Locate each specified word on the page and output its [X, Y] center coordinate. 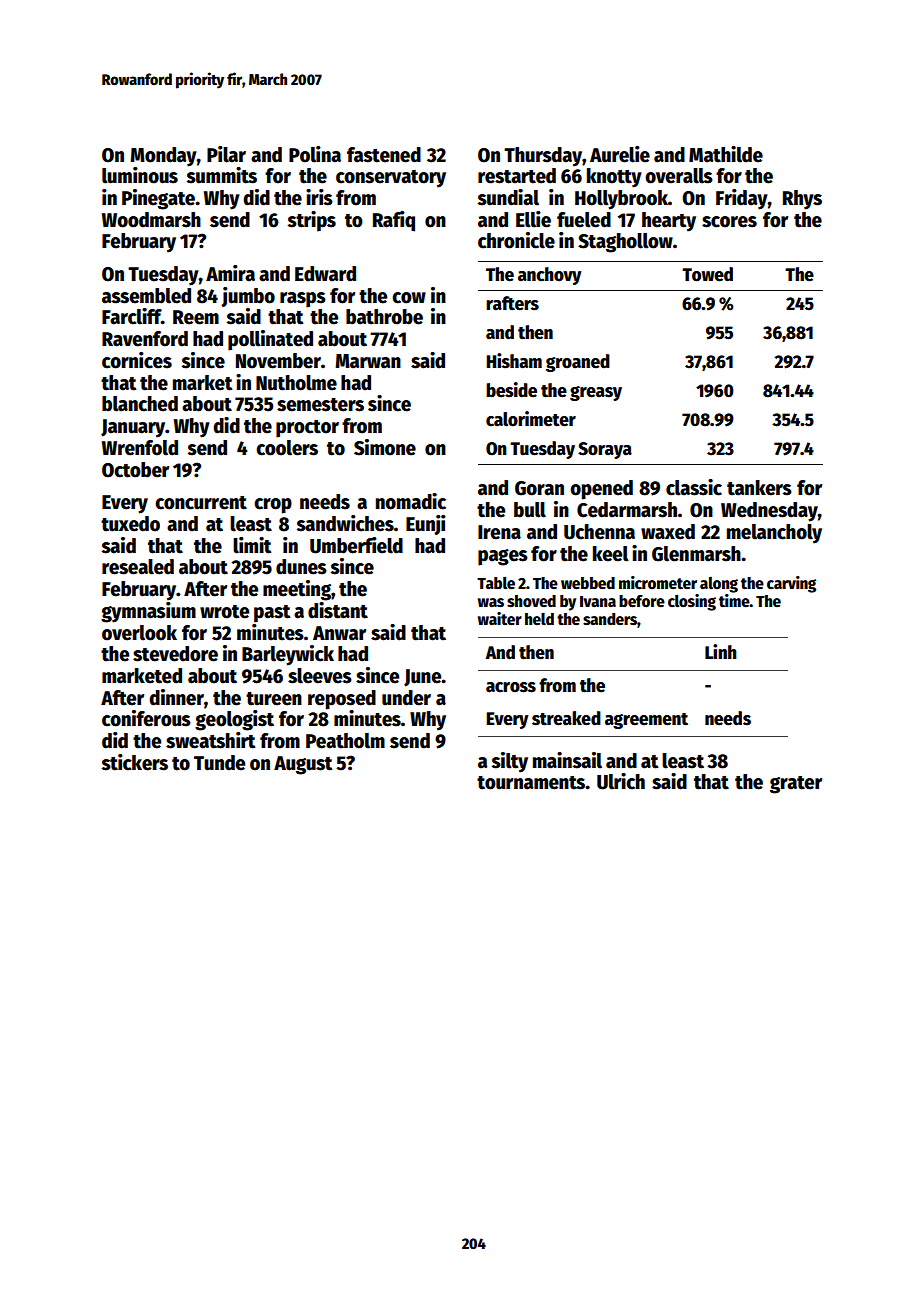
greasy [596, 393]
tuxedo [130, 524]
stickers [134, 762]
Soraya [605, 450]
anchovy [549, 276]
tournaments [531, 783]
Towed [707, 274]
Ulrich [621, 781]
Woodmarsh [151, 220]
